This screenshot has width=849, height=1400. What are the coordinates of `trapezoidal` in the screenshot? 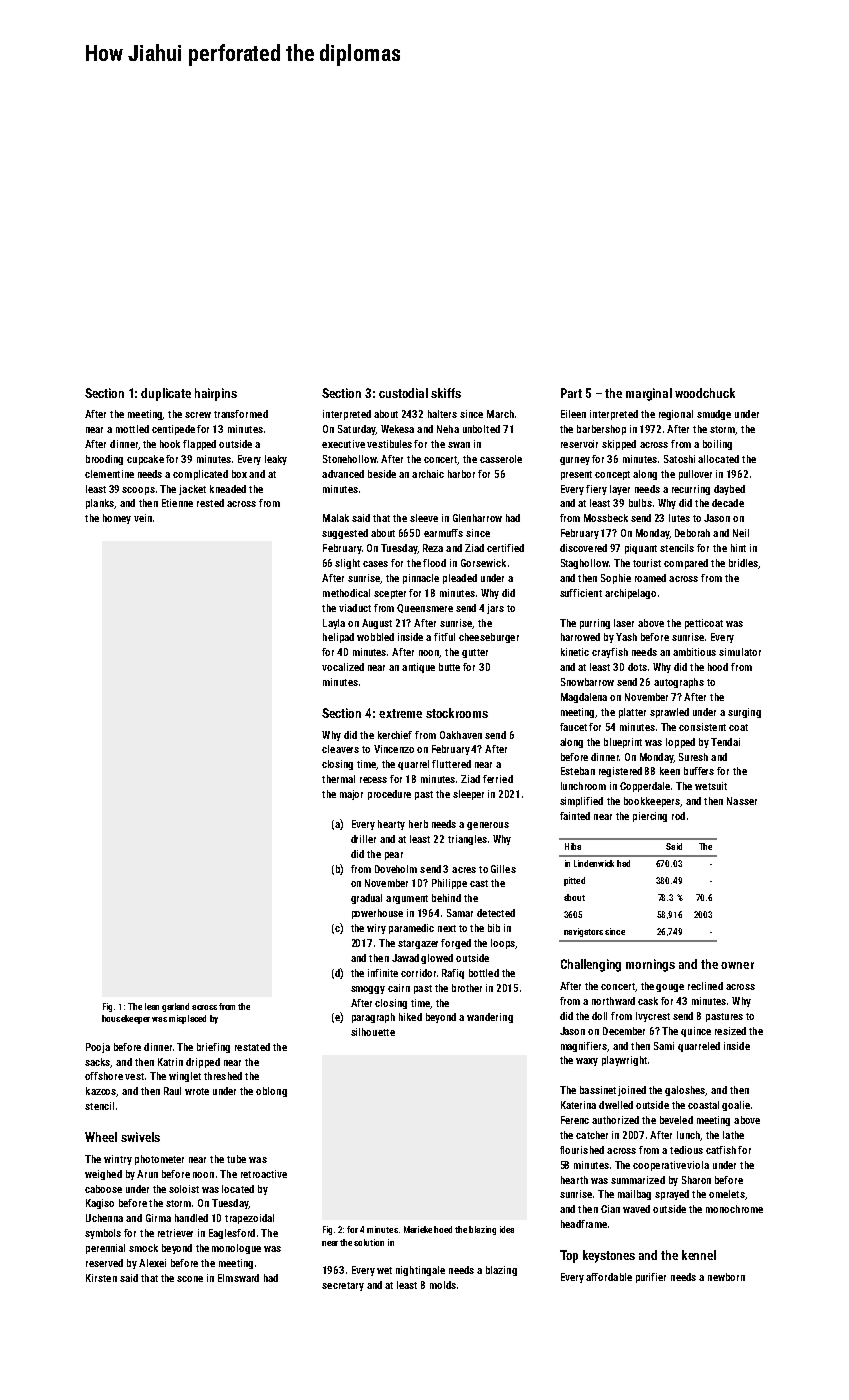 It's located at (249, 1219).
